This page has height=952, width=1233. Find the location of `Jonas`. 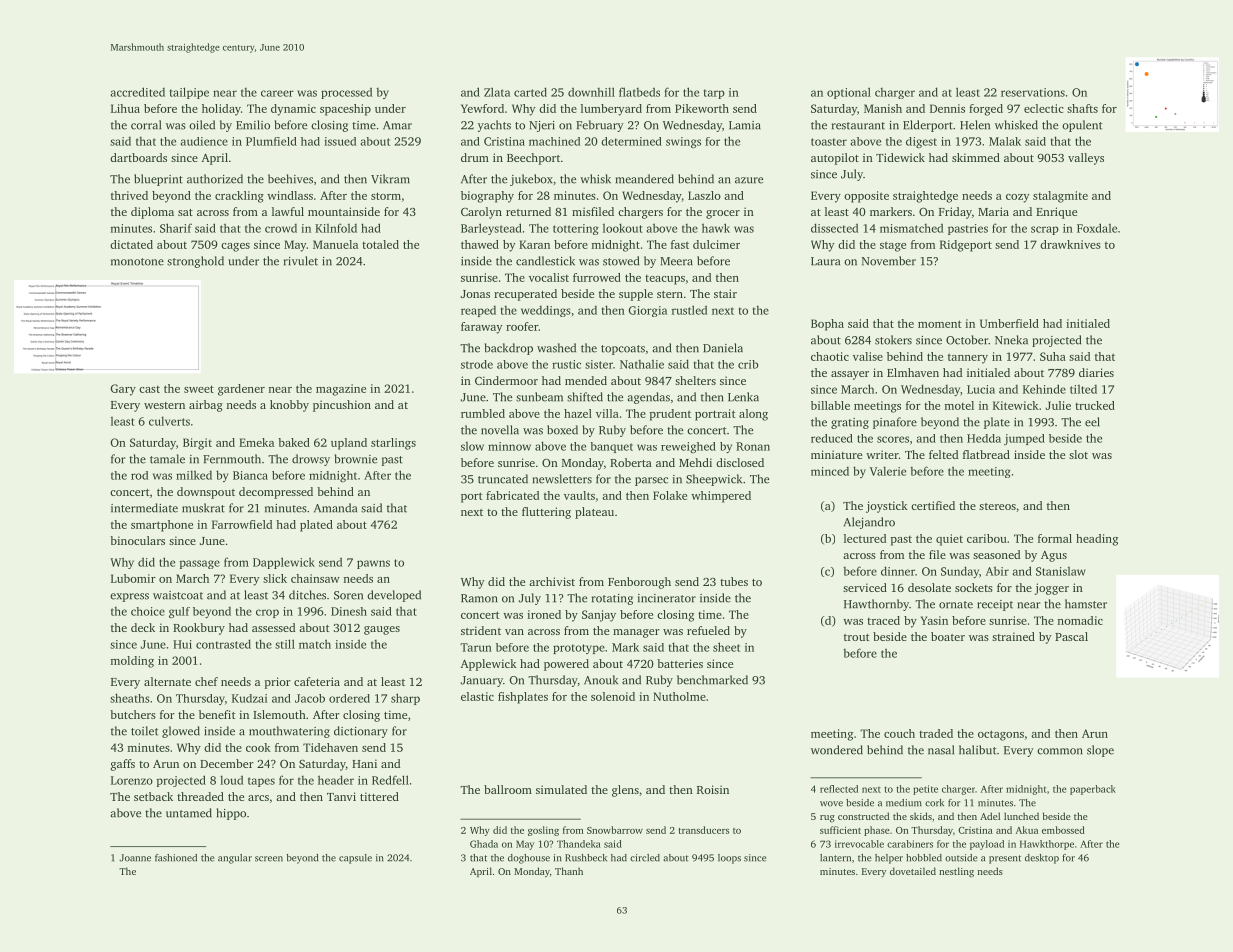

Jonas is located at coordinates (475, 294).
